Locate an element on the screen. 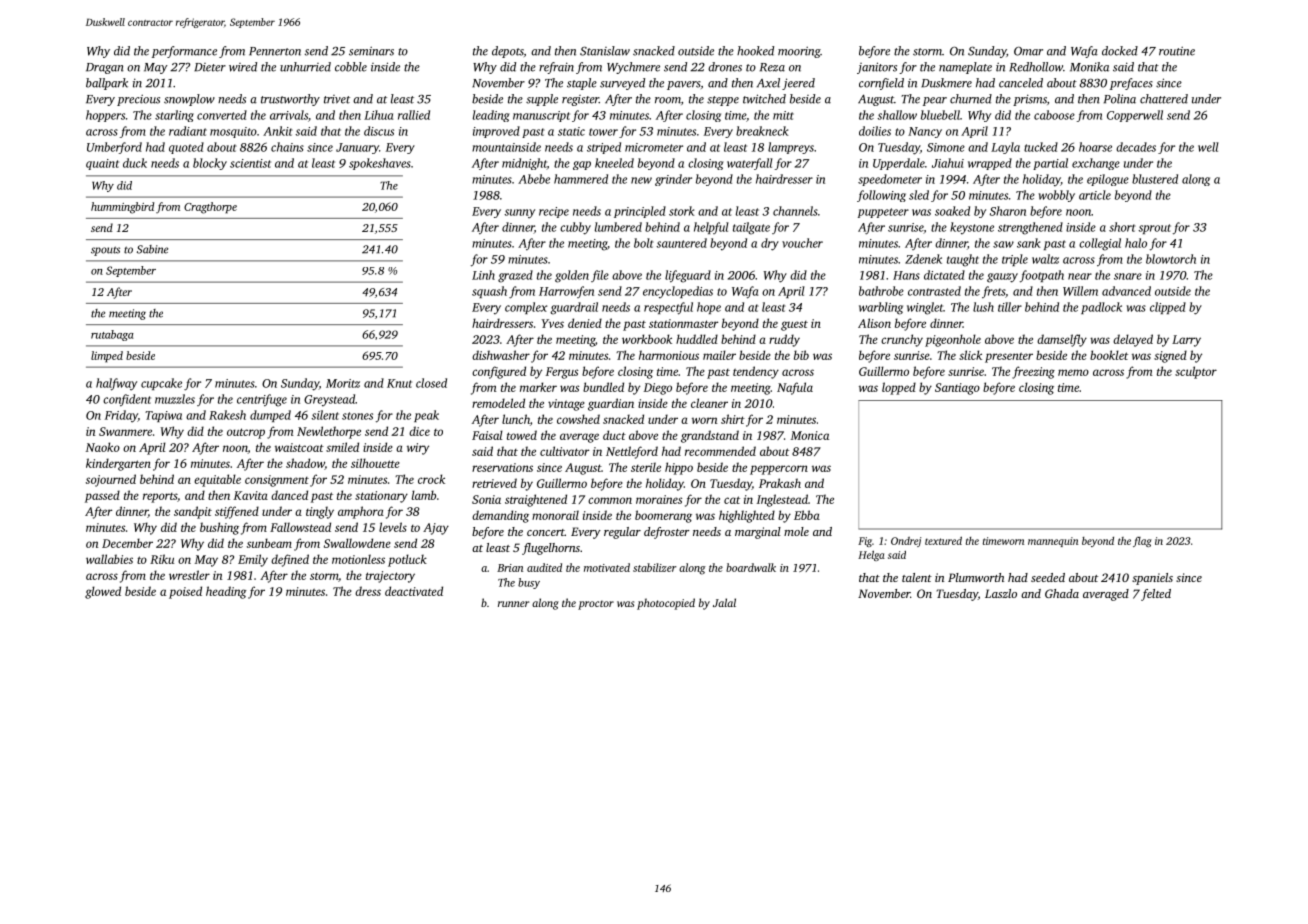 The image size is (1308, 924). peppercorn is located at coordinates (779, 470).
